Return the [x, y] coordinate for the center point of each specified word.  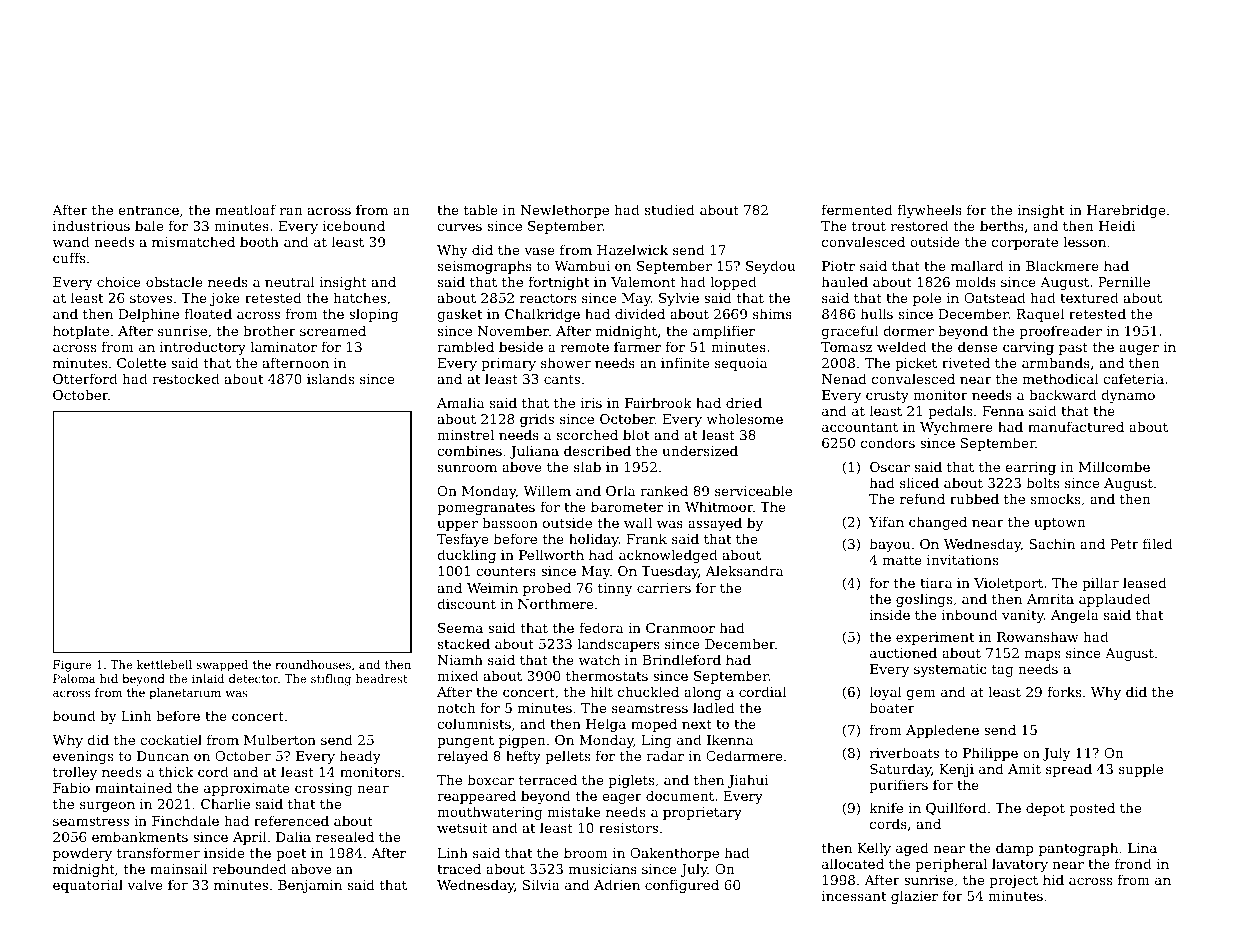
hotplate [81, 332]
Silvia [541, 884]
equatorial [88, 886]
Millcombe [1114, 466]
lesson [1084, 241]
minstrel [465, 434]
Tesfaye [462, 540]
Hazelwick [632, 249]
